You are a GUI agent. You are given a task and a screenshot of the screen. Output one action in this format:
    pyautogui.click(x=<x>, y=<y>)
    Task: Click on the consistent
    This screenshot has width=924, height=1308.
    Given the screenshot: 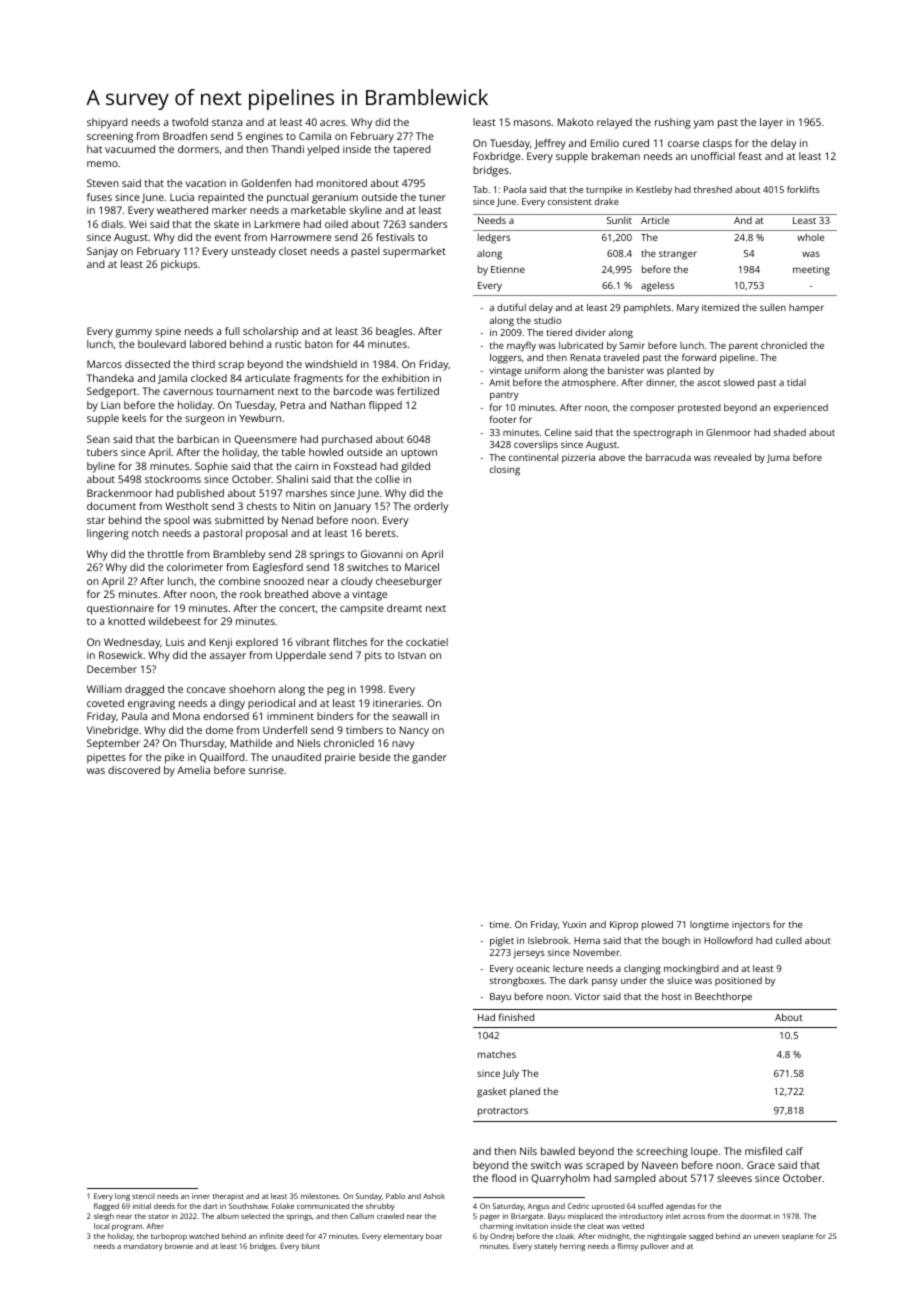 What is the action you would take?
    pyautogui.click(x=570, y=201)
